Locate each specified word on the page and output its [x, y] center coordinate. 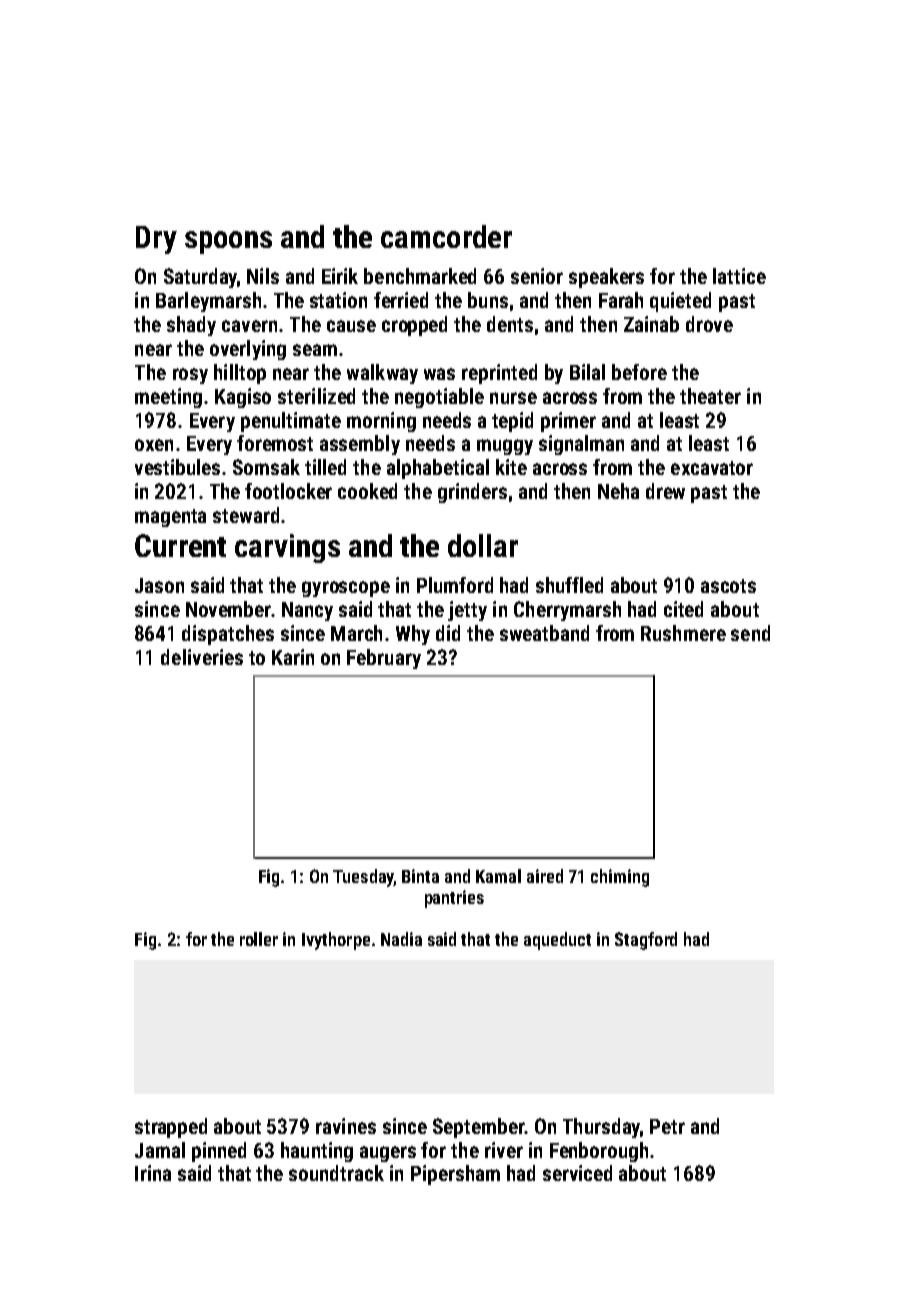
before [639, 372]
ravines [346, 1126]
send [750, 633]
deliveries [202, 657]
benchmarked [420, 276]
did [448, 633]
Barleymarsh [208, 302]
